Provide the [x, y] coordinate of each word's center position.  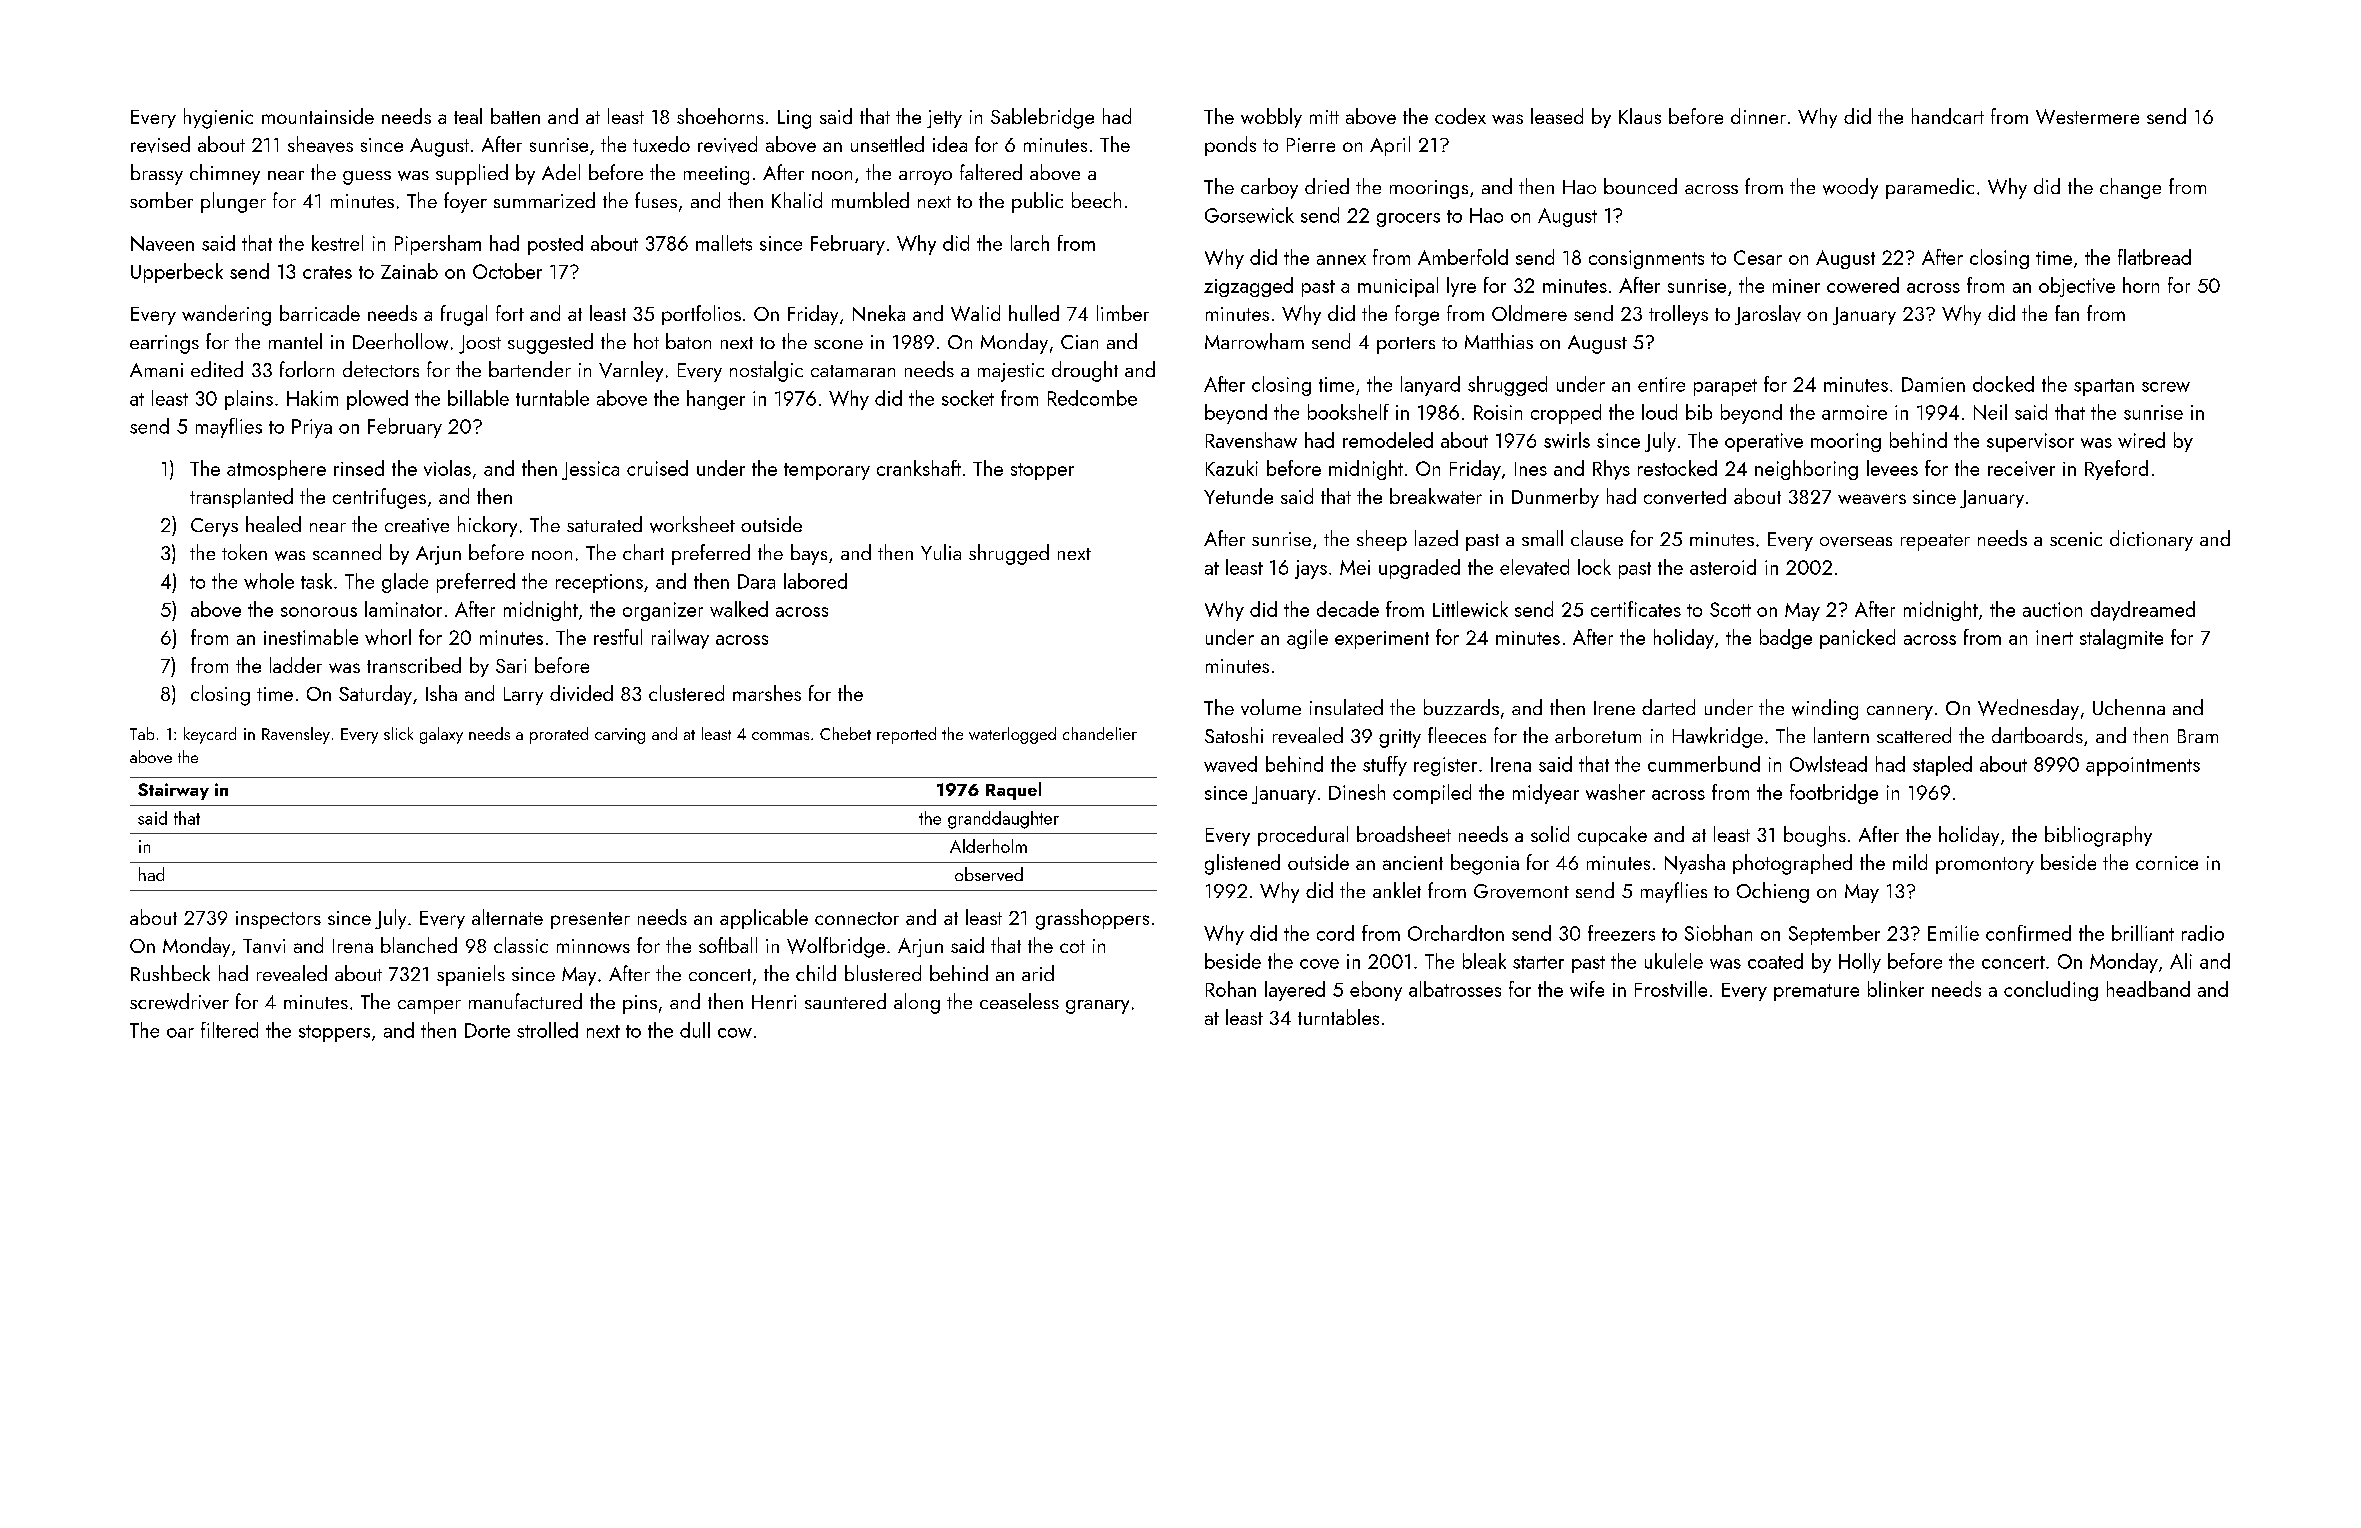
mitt [1324, 117]
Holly [1860, 963]
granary [1097, 1007]
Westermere [2087, 116]
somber [161, 200]
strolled [547, 1030]
